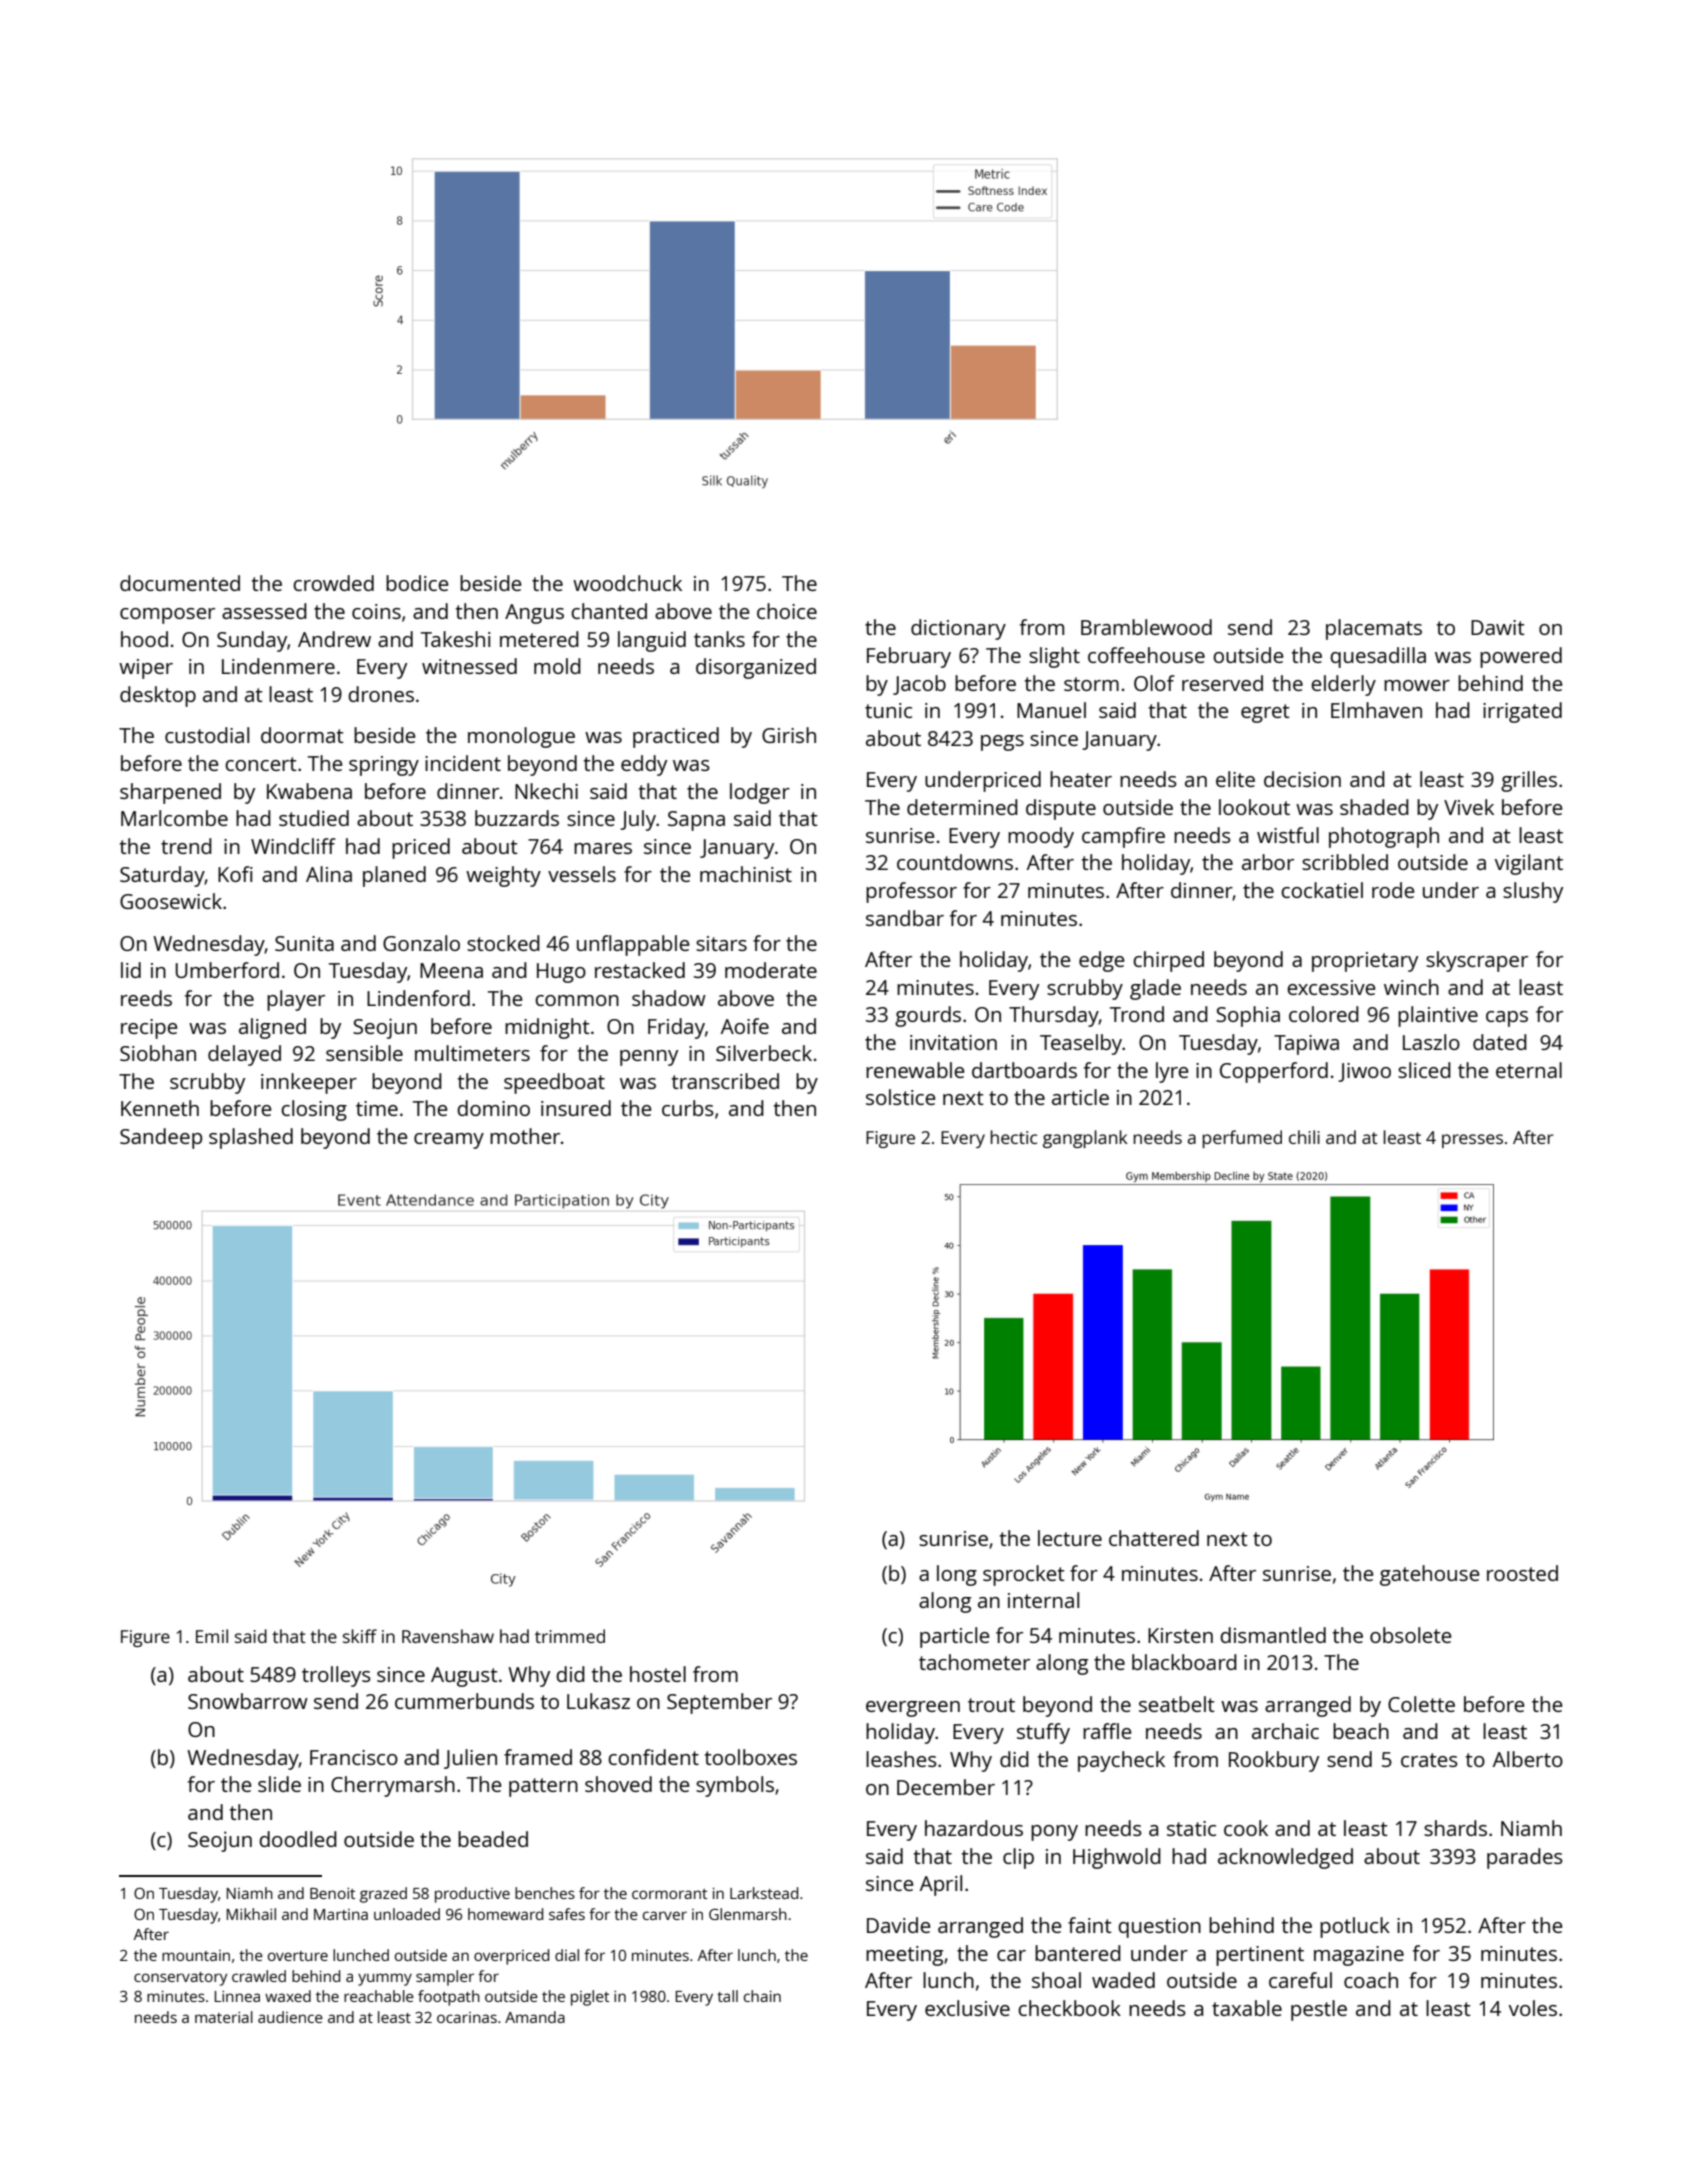 This page has width=1683, height=2178. What do you see at coordinates (676, 737) in the page?
I see `practiced` at bounding box center [676, 737].
